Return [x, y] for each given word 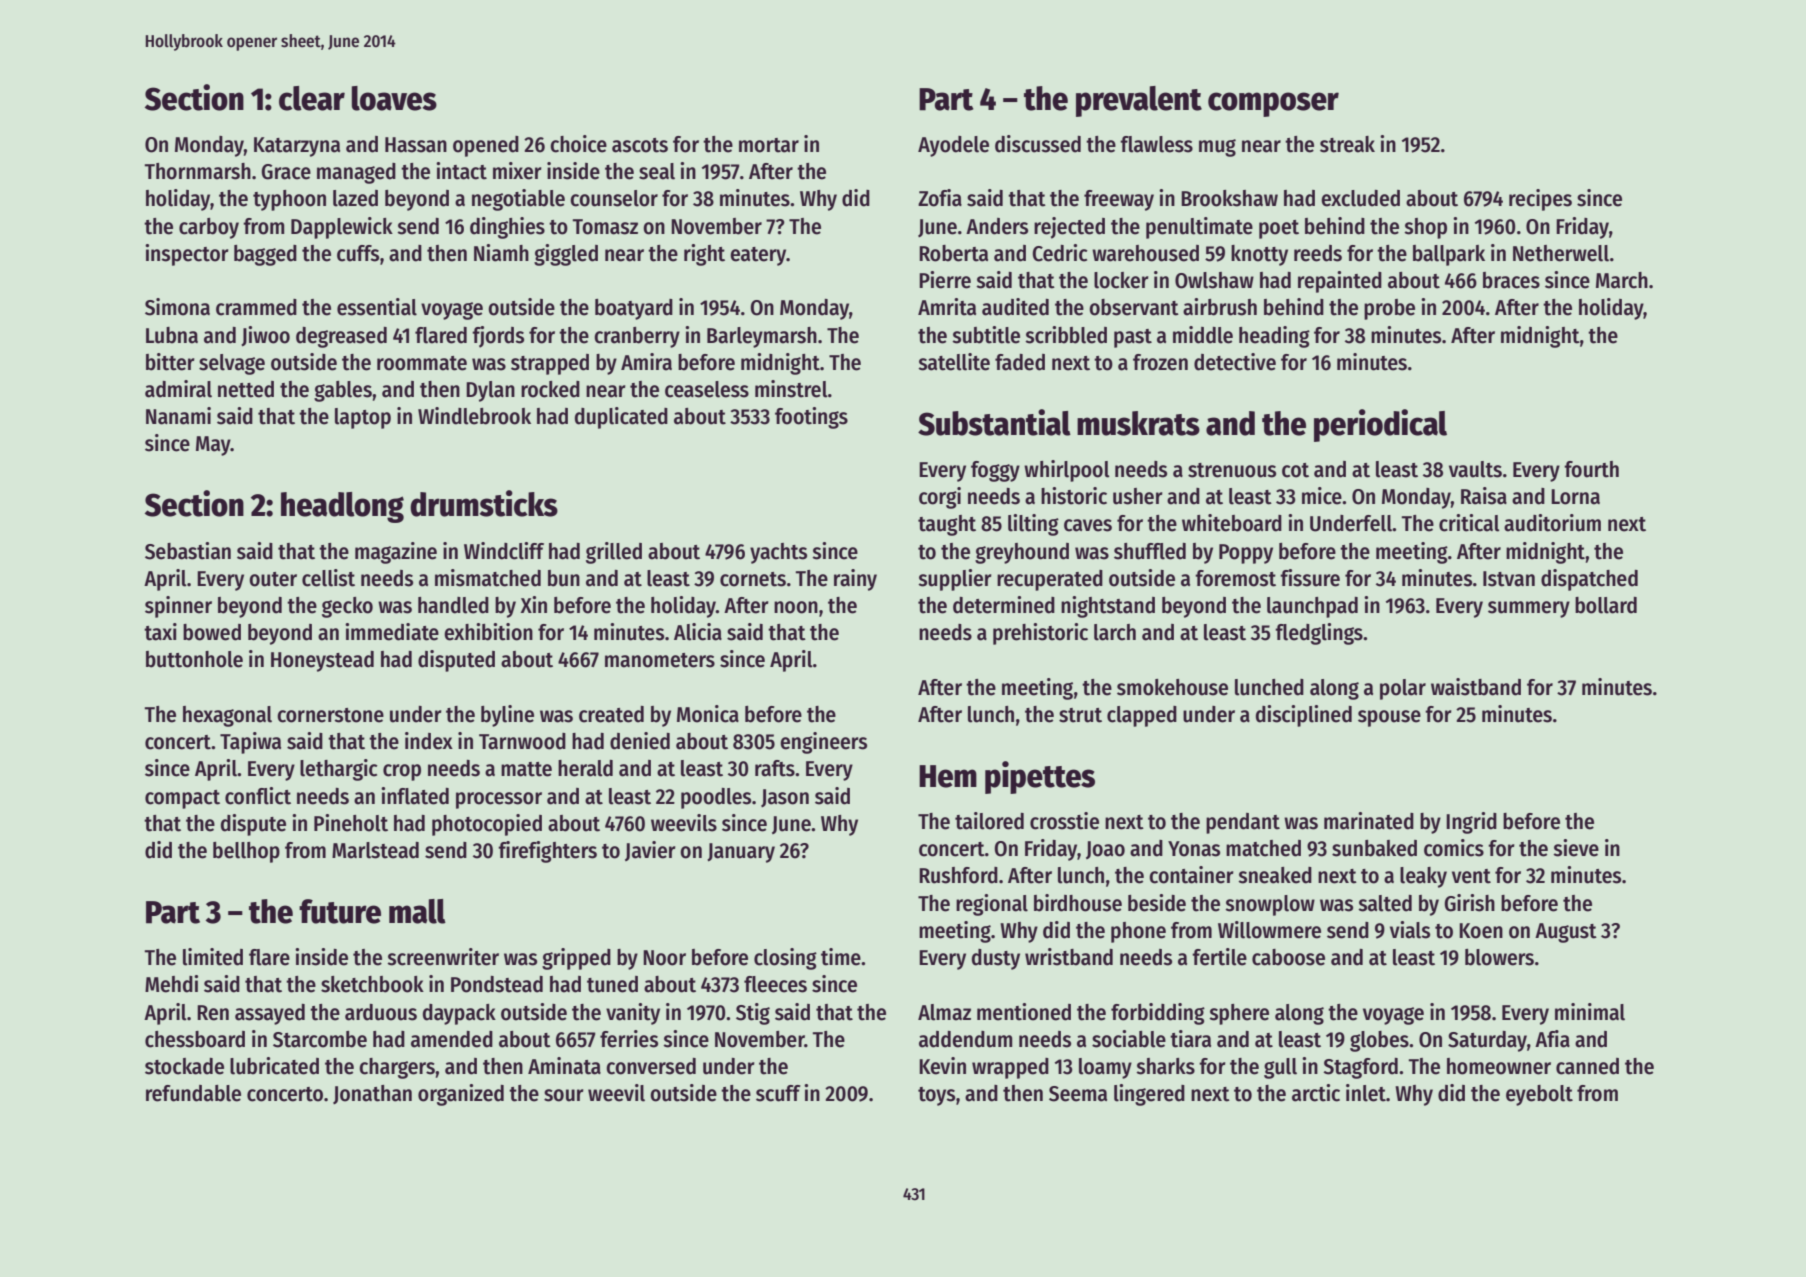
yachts [778, 553]
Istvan [1509, 579]
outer [273, 579]
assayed [270, 1014]
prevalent [1139, 101]
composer [1273, 104]
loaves [394, 98]
